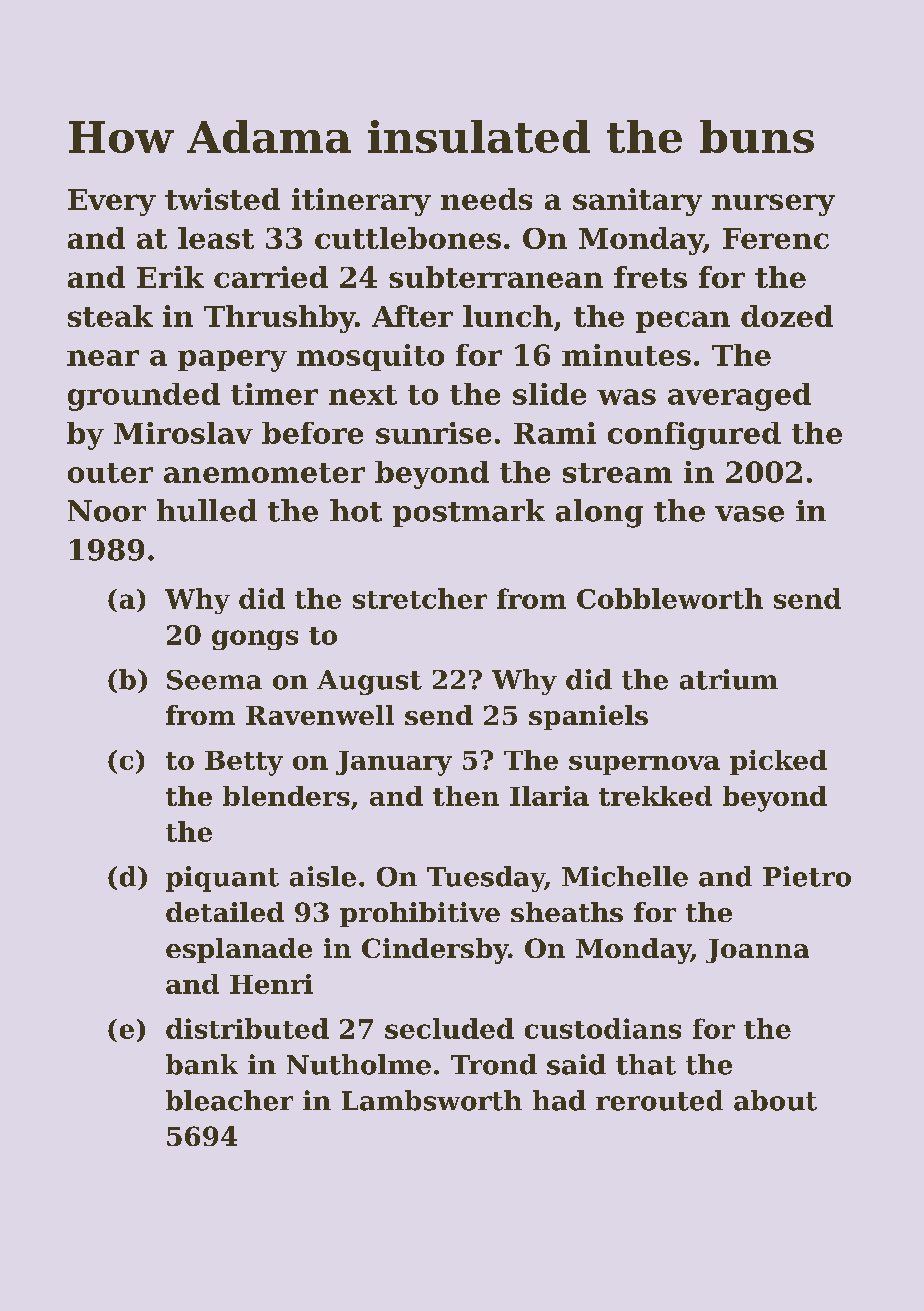 This screenshot has height=1311, width=924. I want to click on bleacher, so click(229, 1100).
